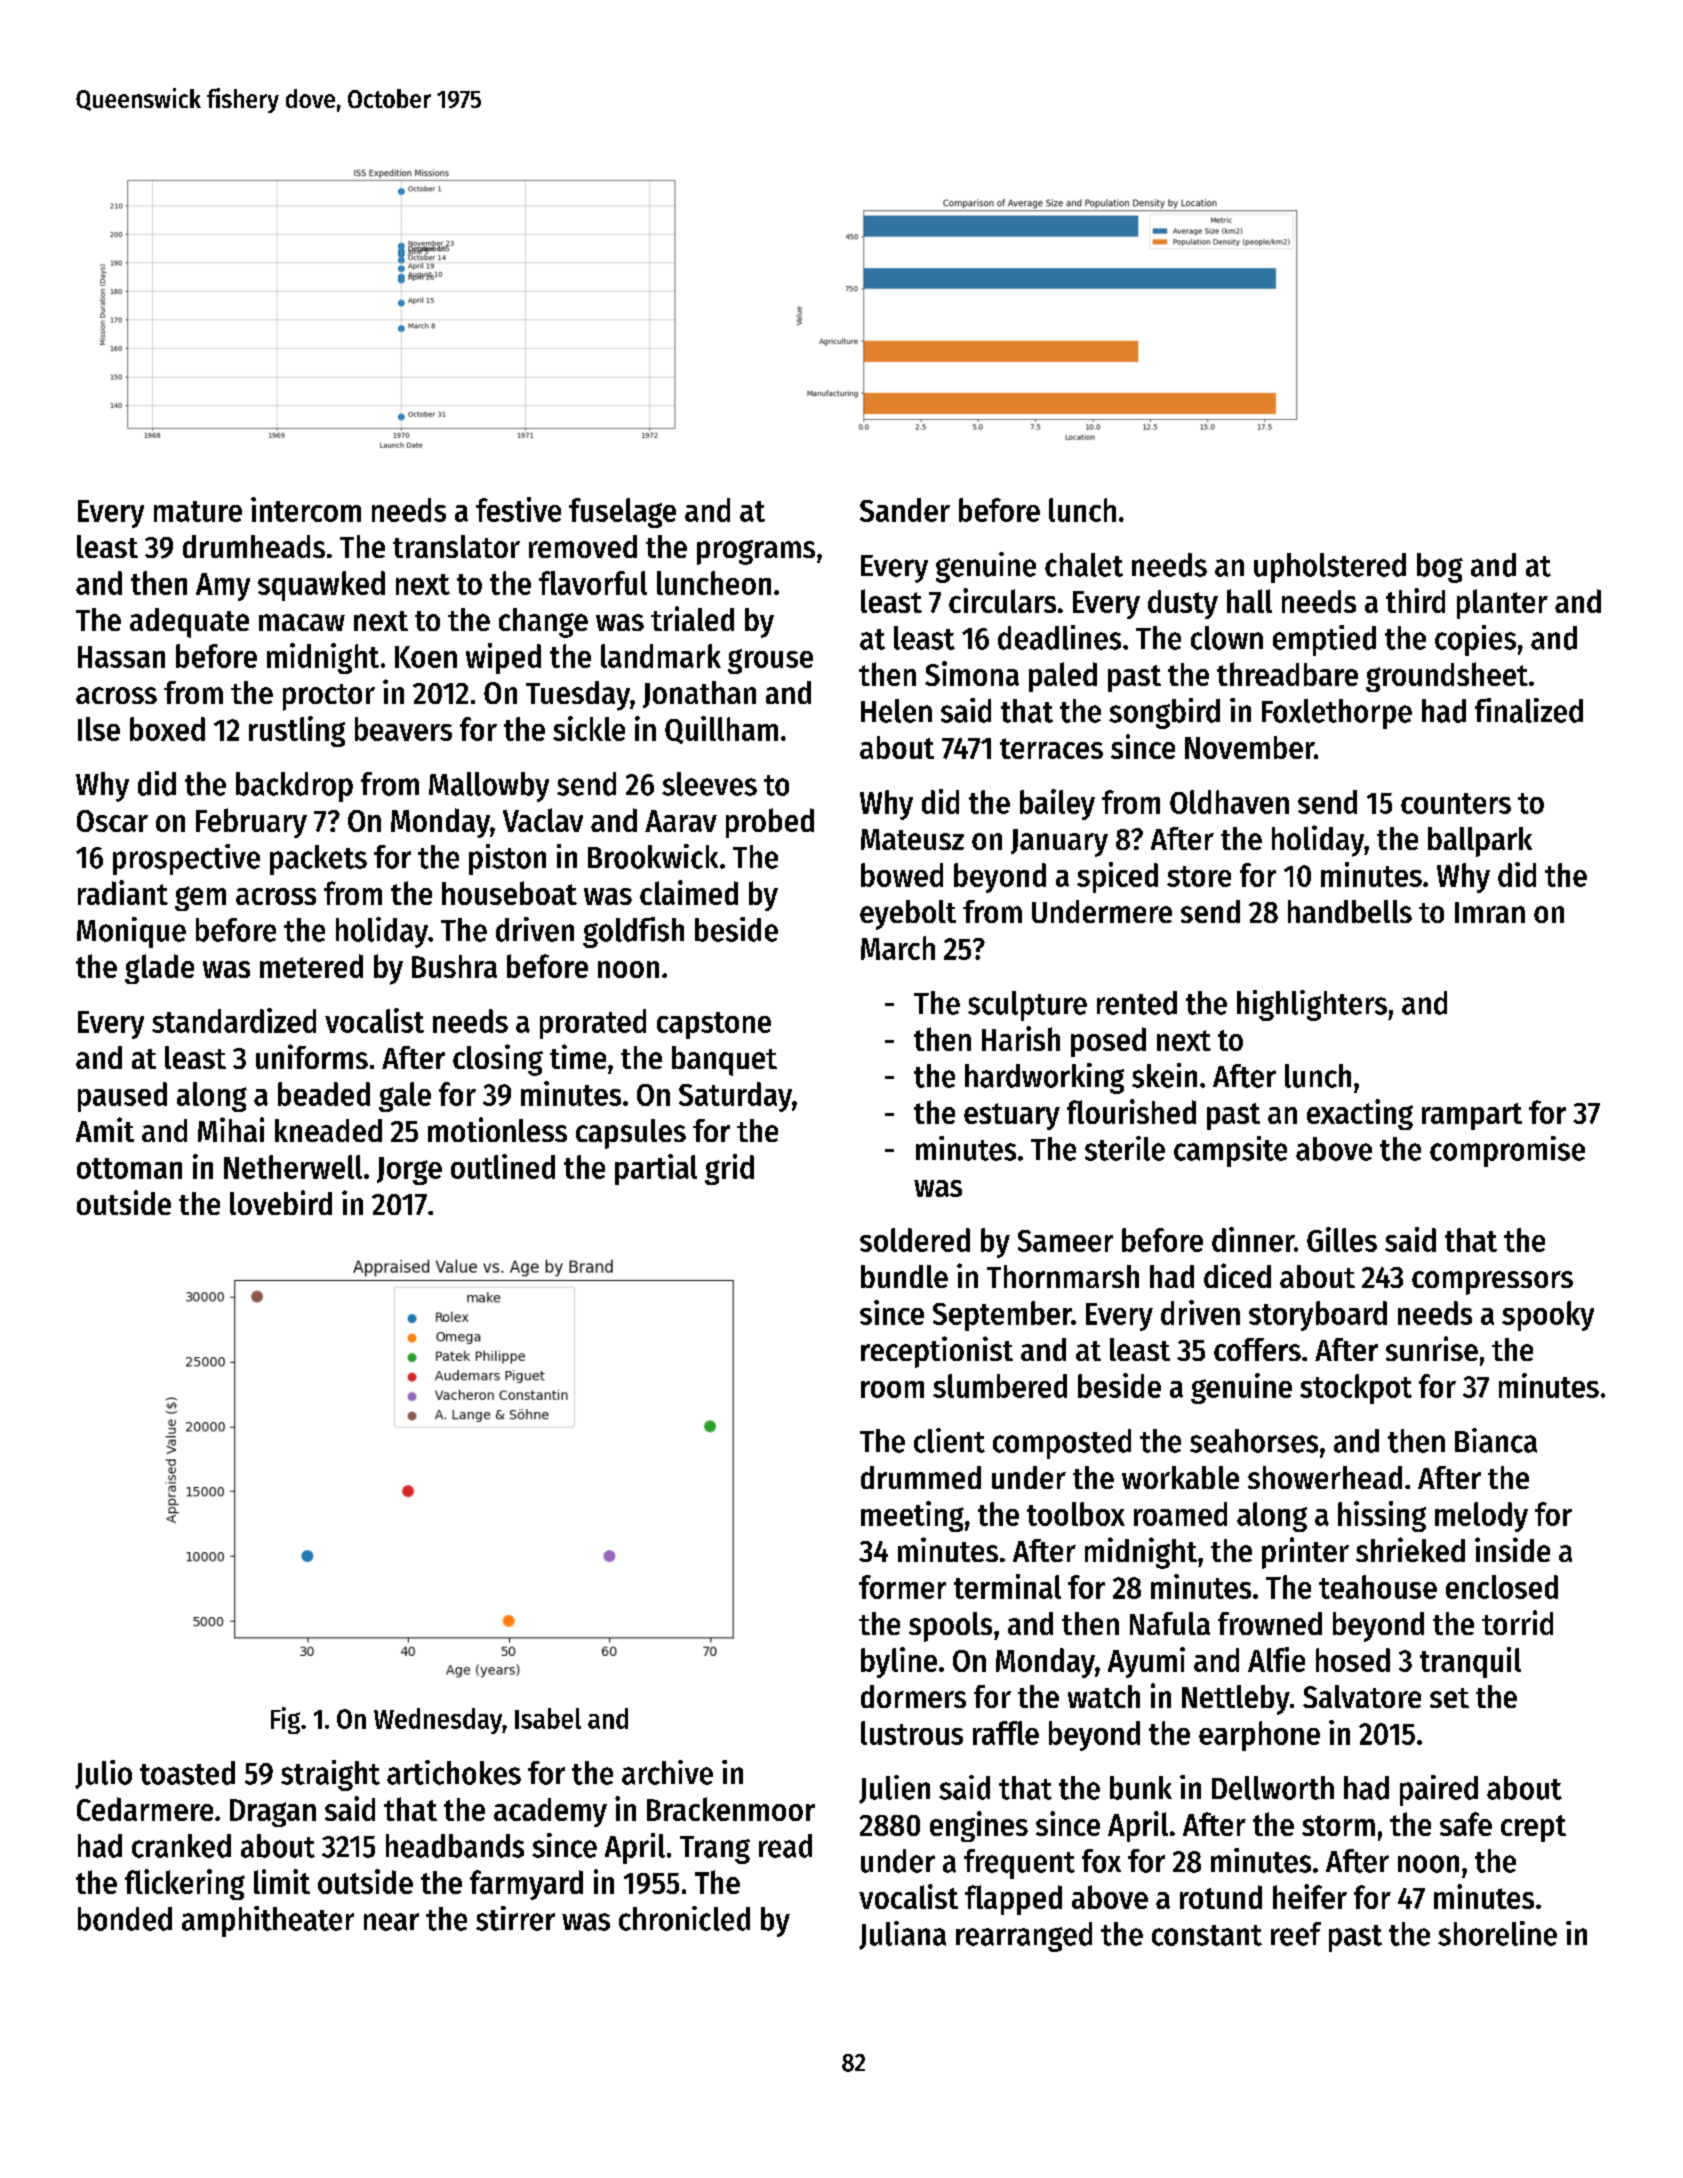 Image resolution: width=1683 pixels, height=2178 pixels. I want to click on grouse, so click(770, 661).
